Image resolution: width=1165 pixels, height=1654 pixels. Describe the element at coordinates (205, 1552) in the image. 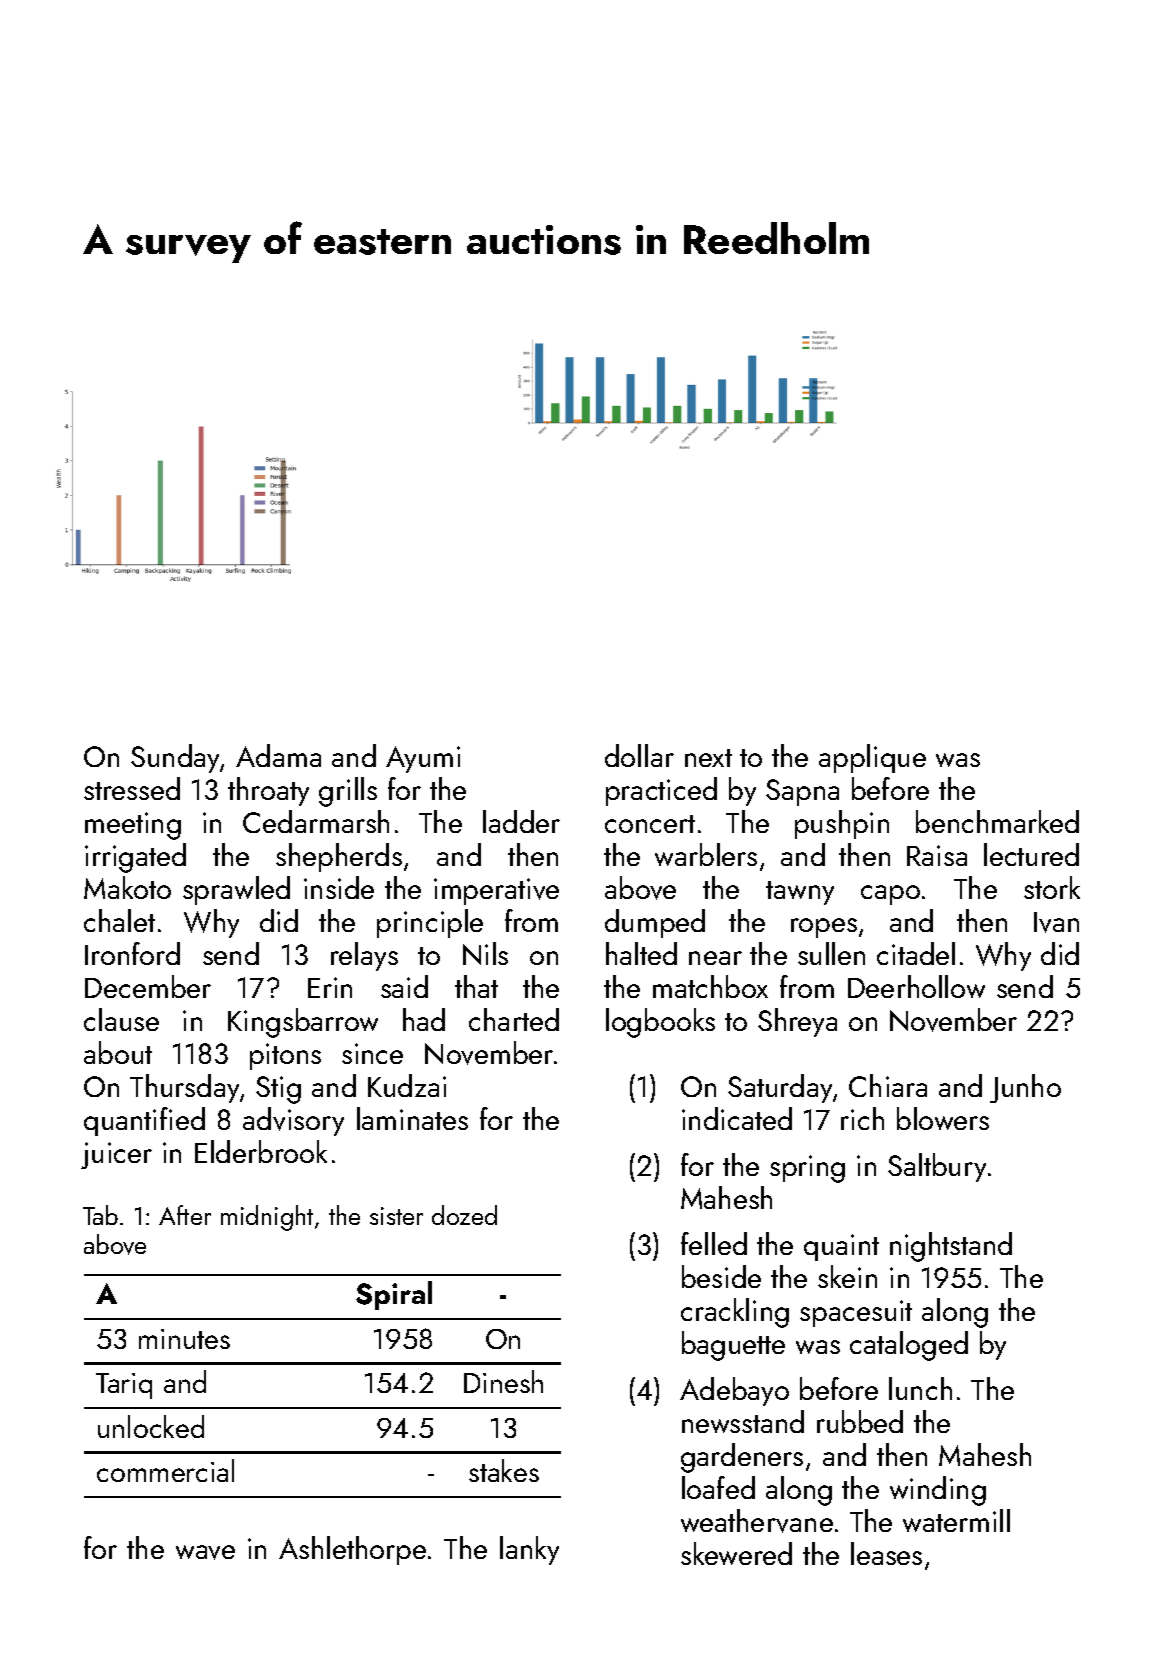

I see `wave` at that location.
